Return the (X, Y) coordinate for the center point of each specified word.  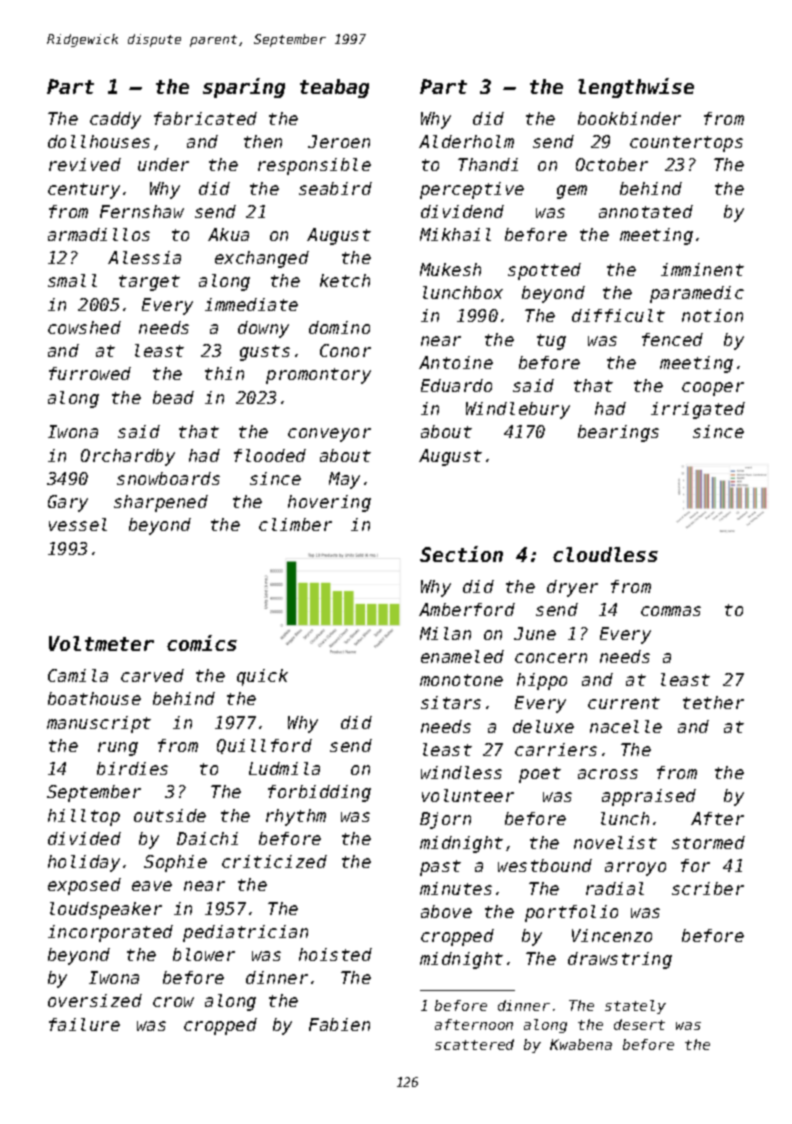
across (608, 774)
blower (204, 954)
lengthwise (636, 88)
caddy (115, 120)
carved (152, 675)
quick (262, 677)
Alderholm (466, 141)
